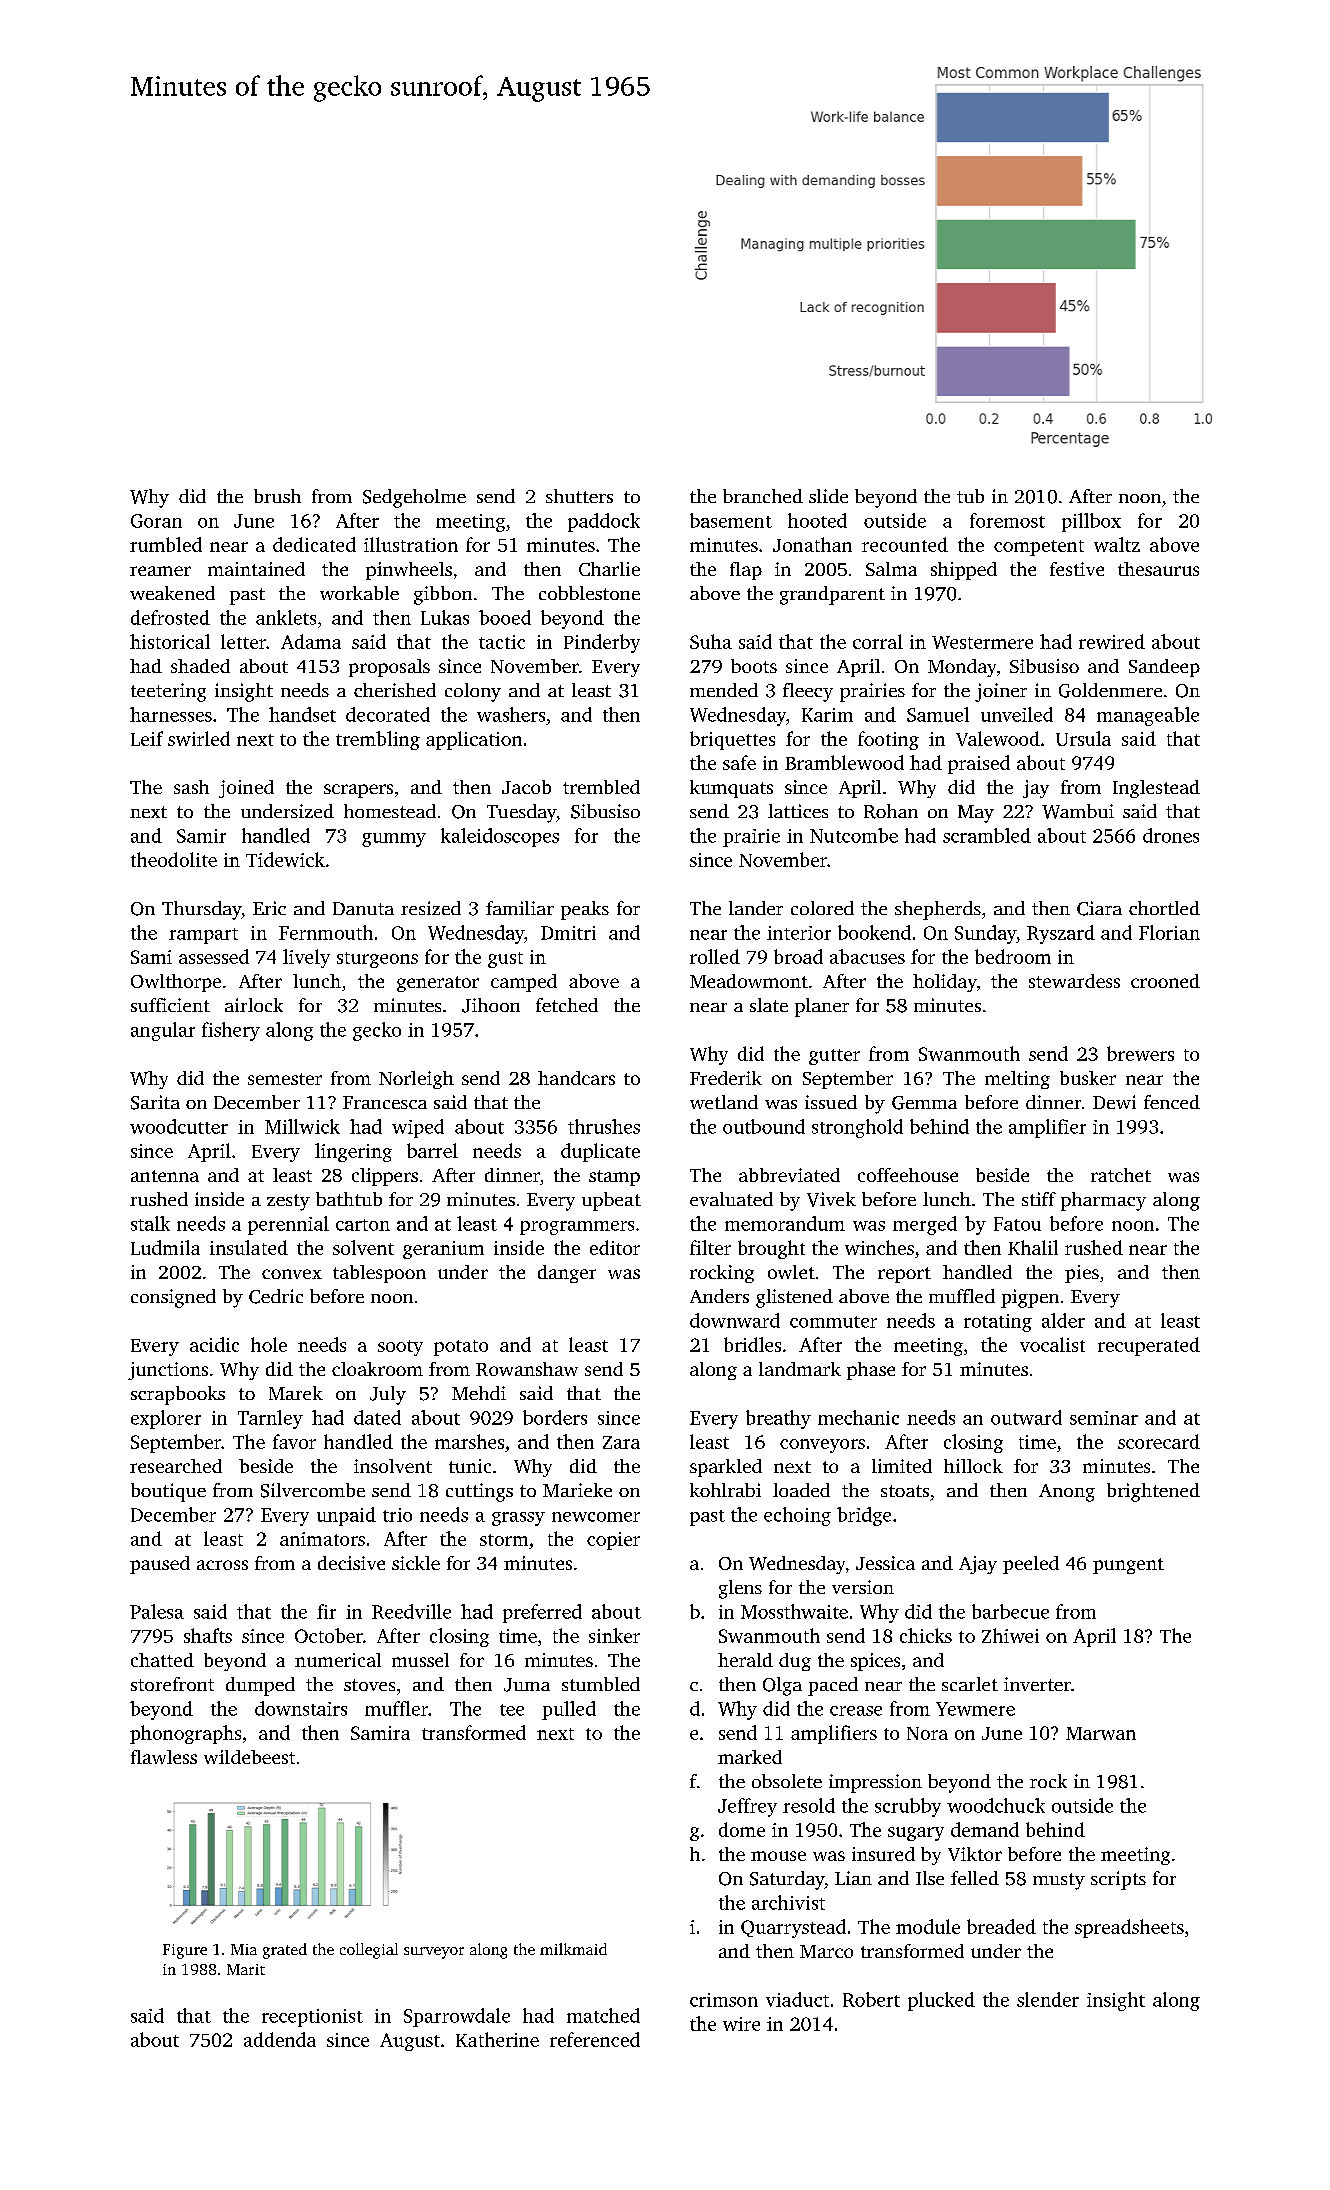 The image size is (1330, 2190). I want to click on bedroom, so click(1013, 956).
